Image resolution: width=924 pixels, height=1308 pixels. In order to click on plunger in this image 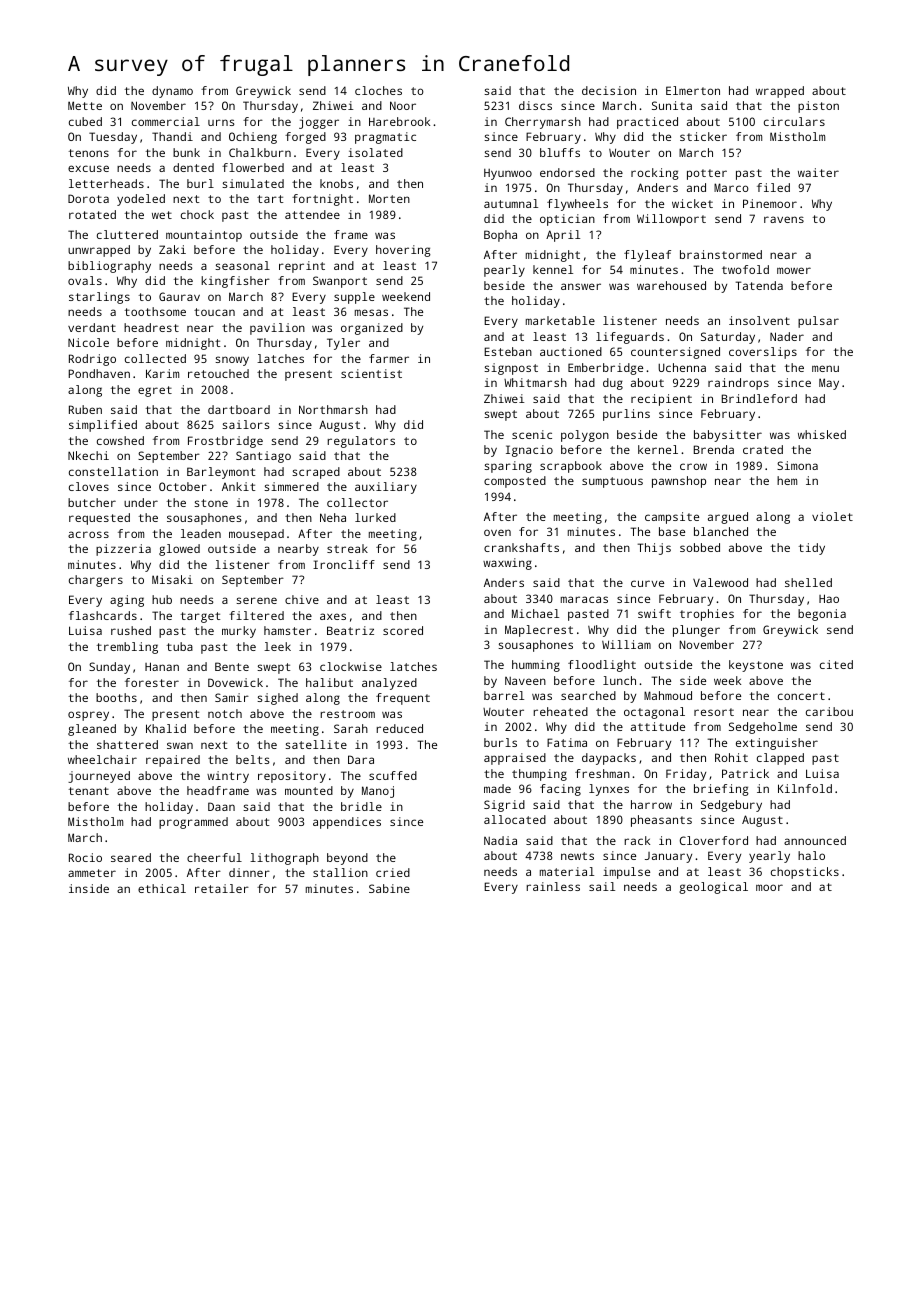, I will do `click(696, 631)`.
